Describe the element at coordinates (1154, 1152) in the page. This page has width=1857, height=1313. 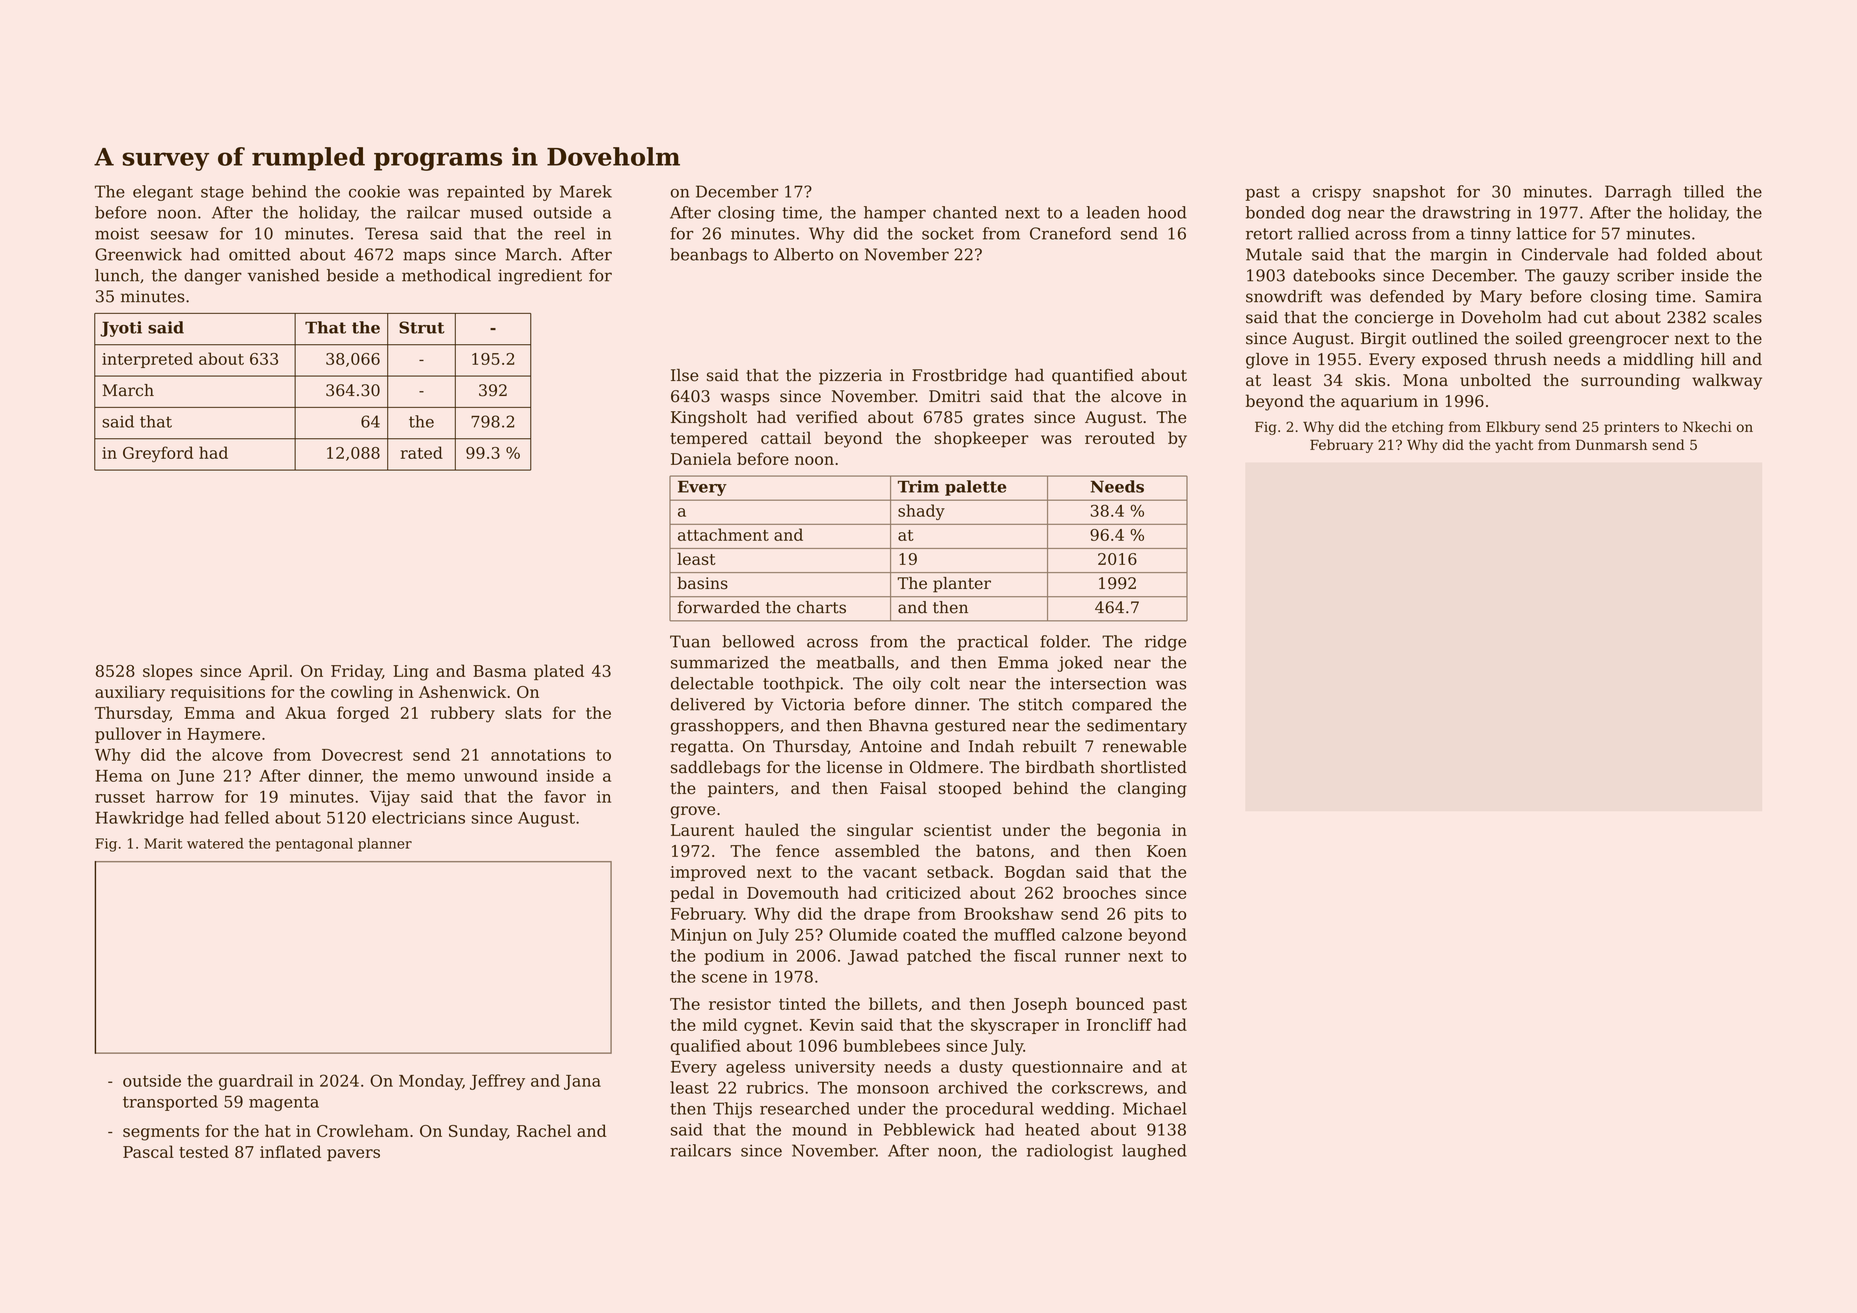
I see `laughed` at that location.
